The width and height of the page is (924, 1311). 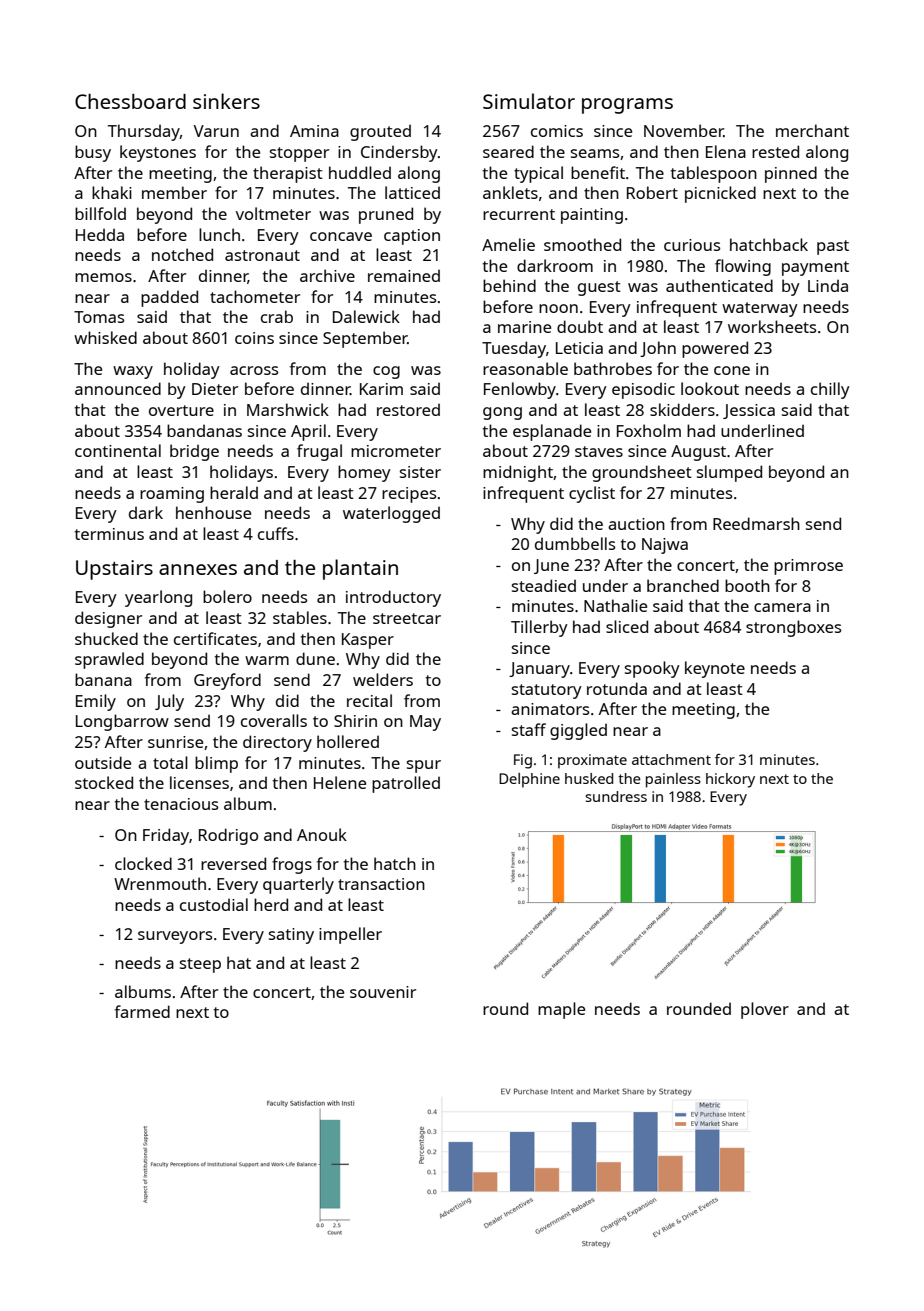 What do you see at coordinates (170, 762) in the page?
I see `total` at bounding box center [170, 762].
